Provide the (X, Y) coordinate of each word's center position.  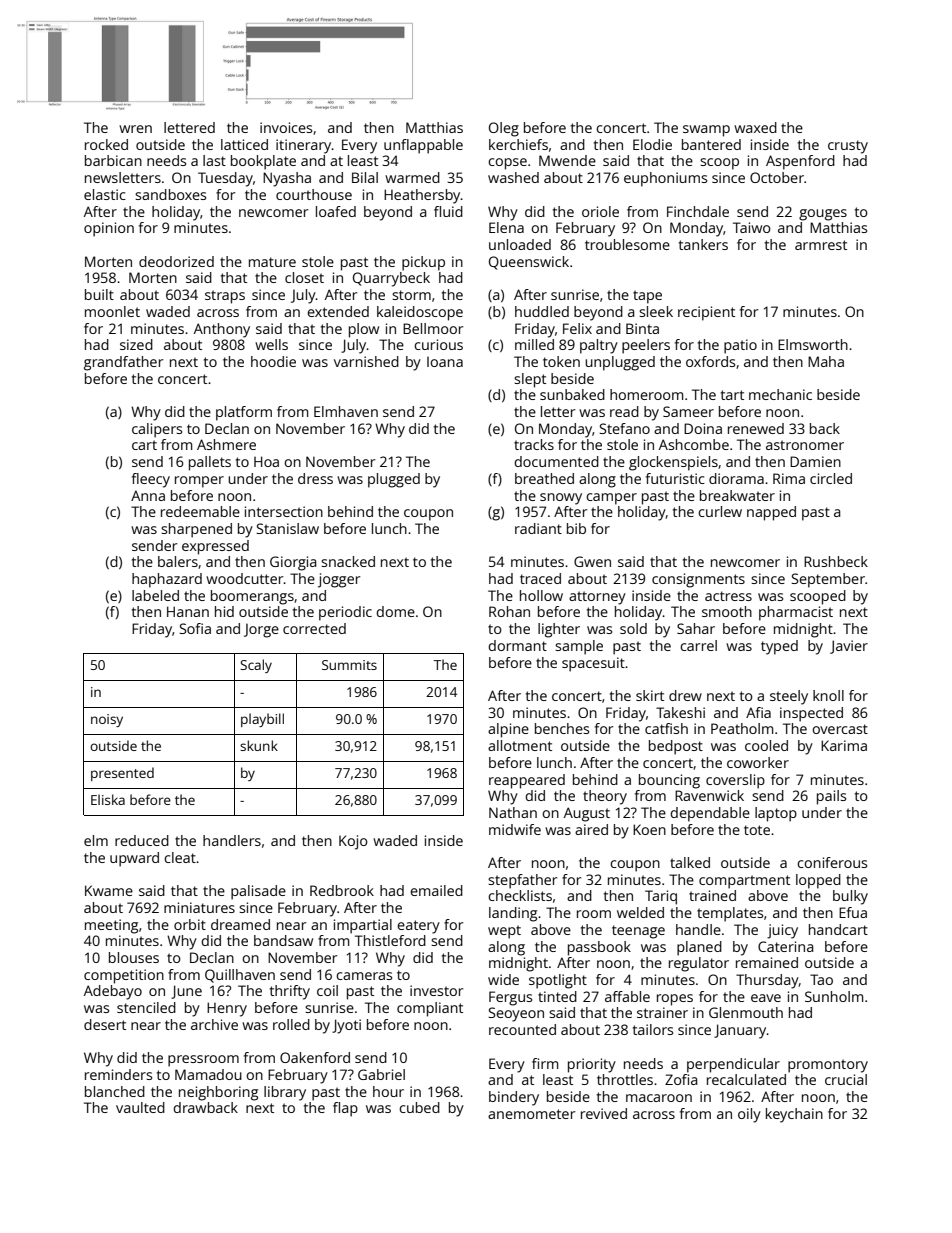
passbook (599, 948)
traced (540, 578)
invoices (286, 127)
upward (134, 859)
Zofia (681, 1079)
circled (831, 478)
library (285, 1093)
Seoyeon (516, 1014)
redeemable (200, 511)
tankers (703, 244)
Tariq (661, 897)
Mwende (567, 160)
